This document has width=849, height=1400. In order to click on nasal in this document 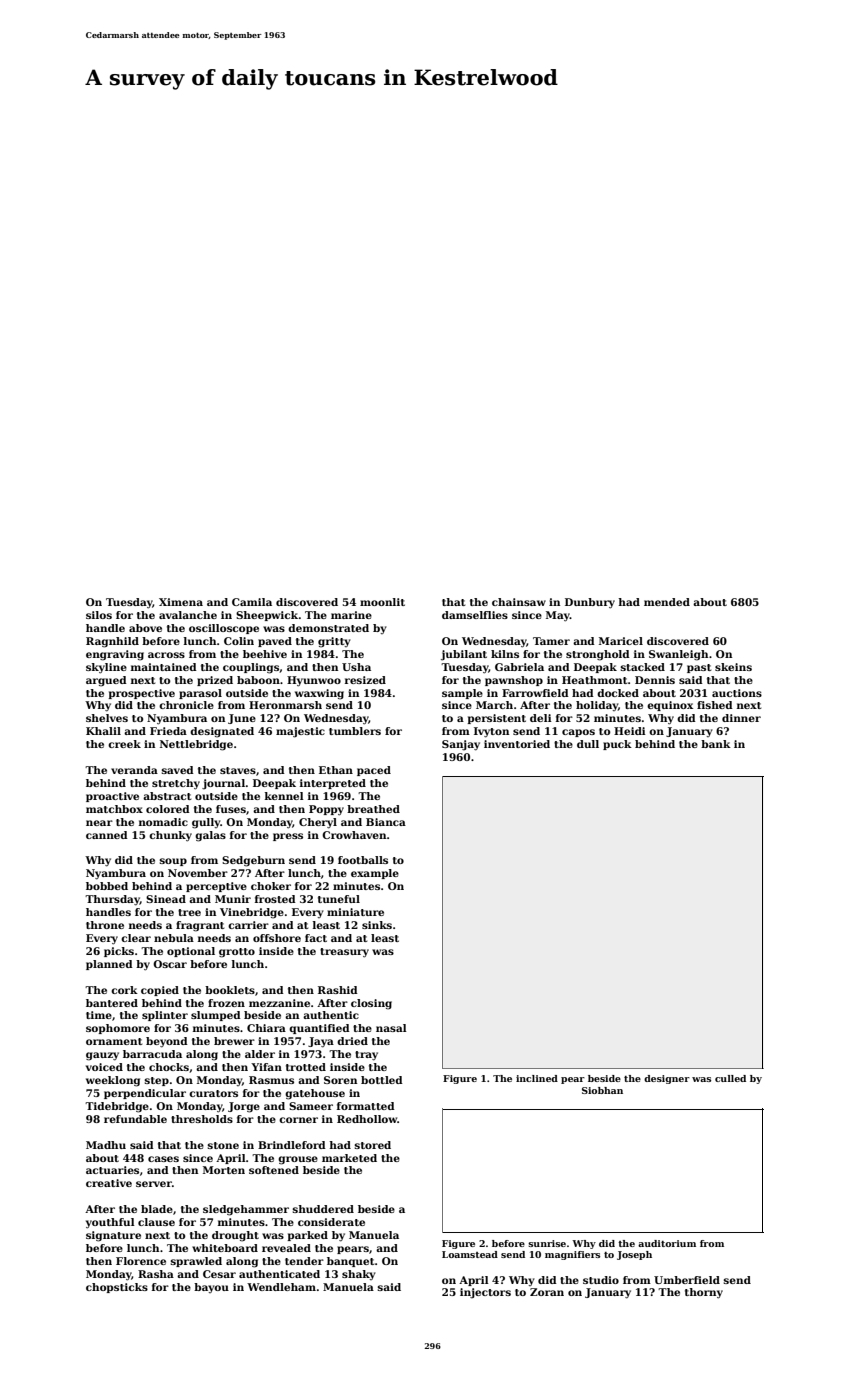, I will do `click(391, 1028)`.
